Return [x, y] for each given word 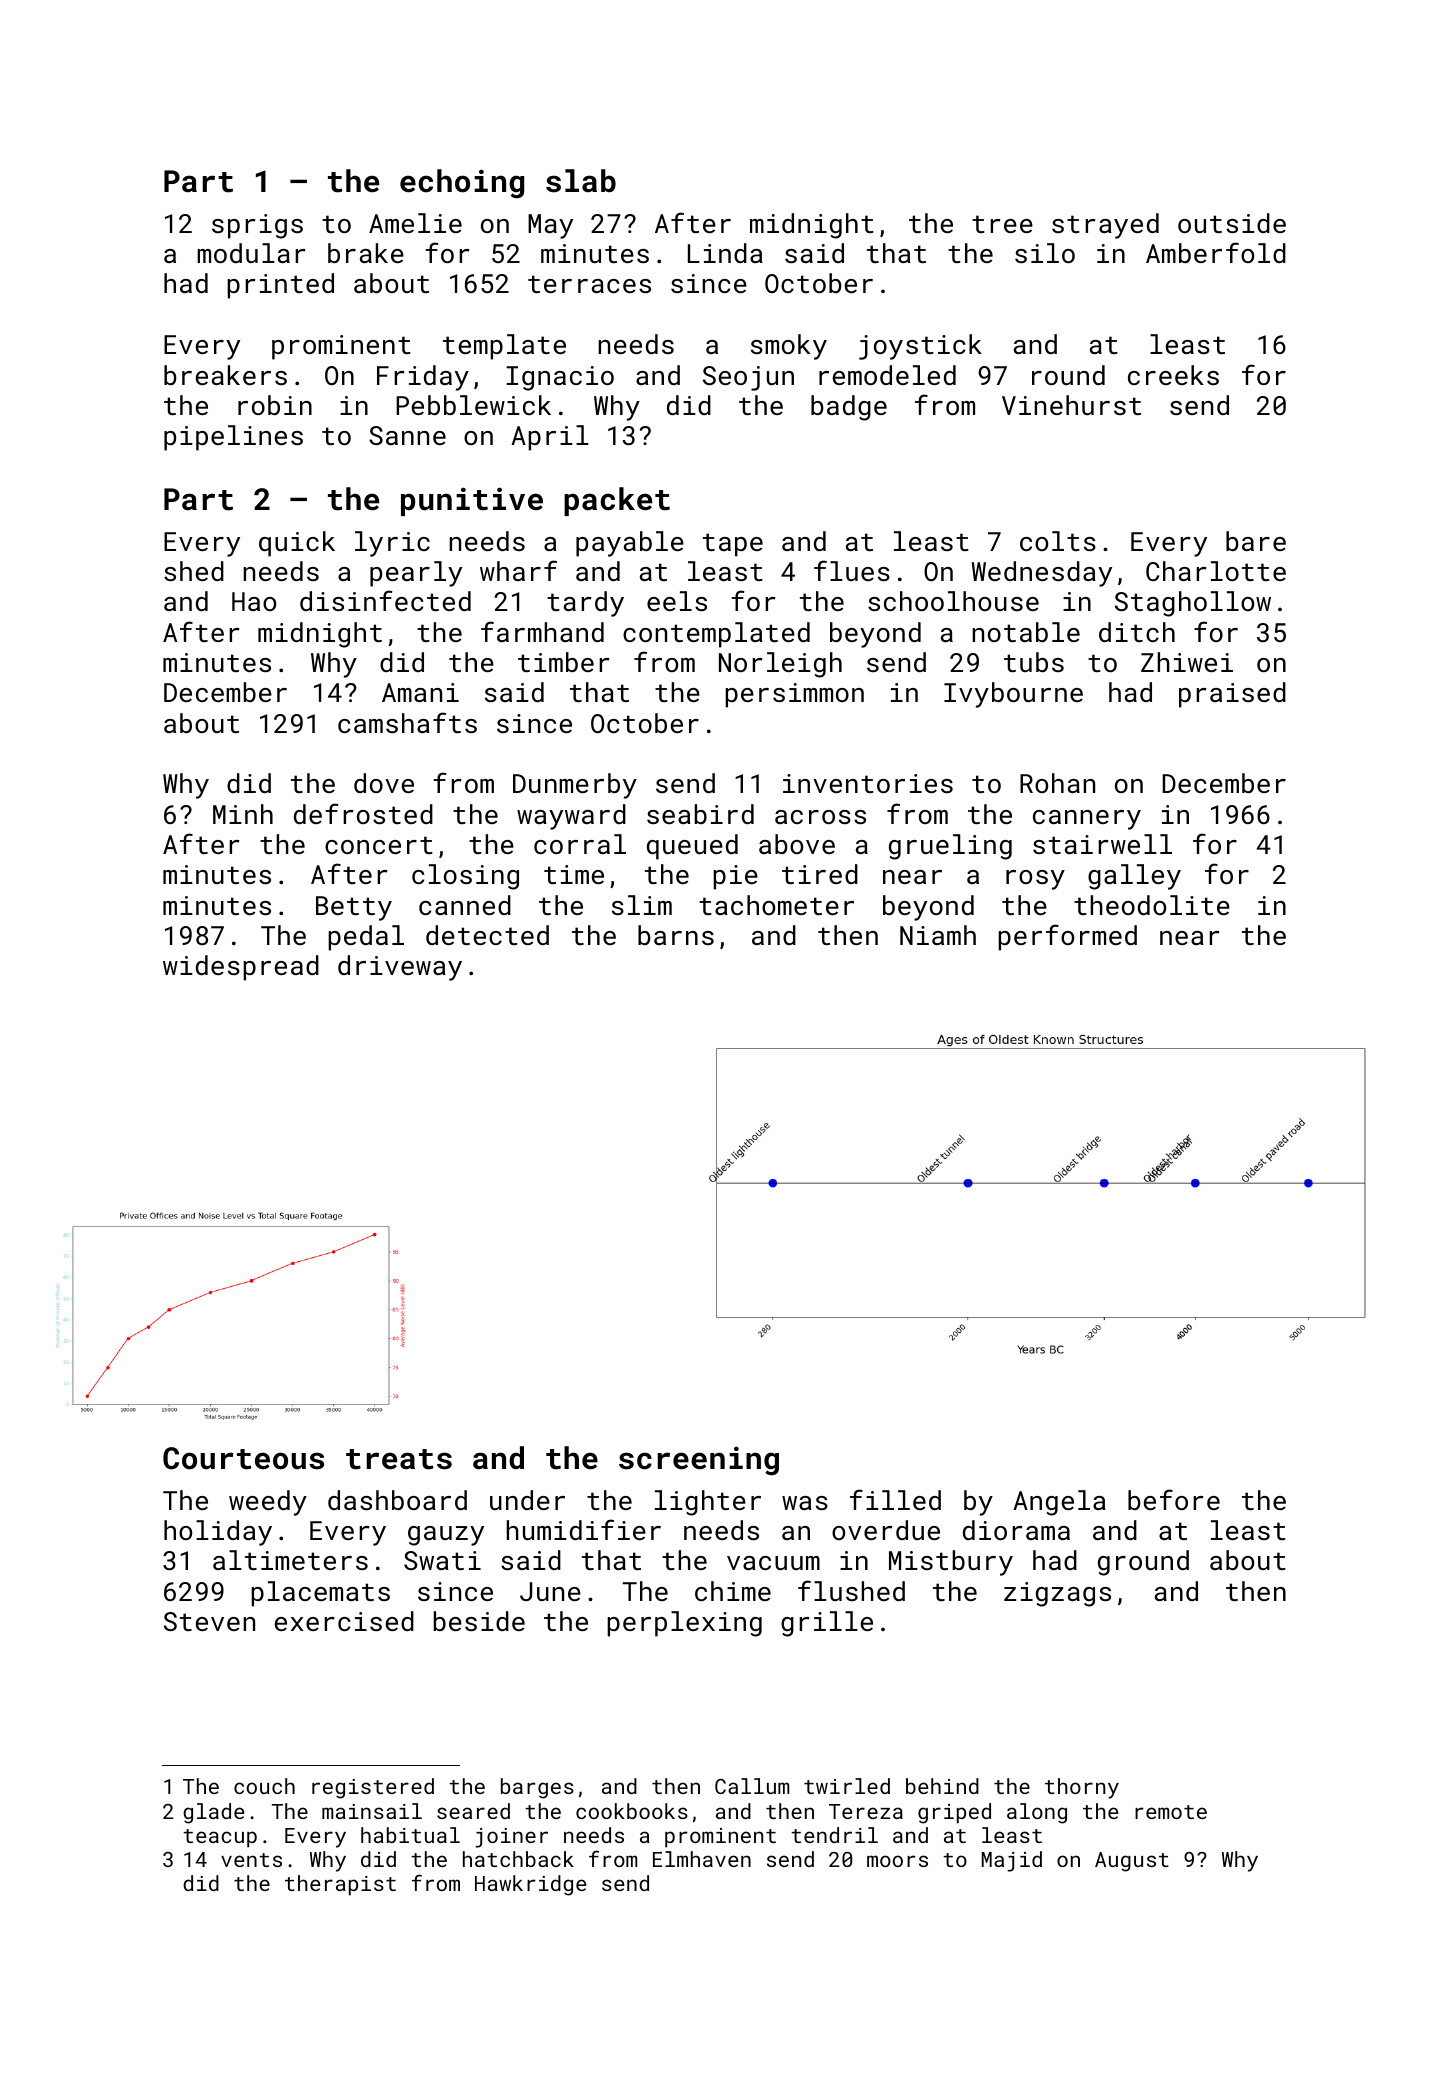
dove [384, 783]
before [1174, 1499]
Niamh [938, 935]
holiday [218, 1533]
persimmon [794, 695]
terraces [589, 284]
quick [297, 544]
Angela [1059, 1503]
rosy [1035, 880]
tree [1002, 224]
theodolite [1152, 905]
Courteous [243, 1458]
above [797, 844]
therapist [340, 1885]
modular [251, 253]
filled [895, 1499]
